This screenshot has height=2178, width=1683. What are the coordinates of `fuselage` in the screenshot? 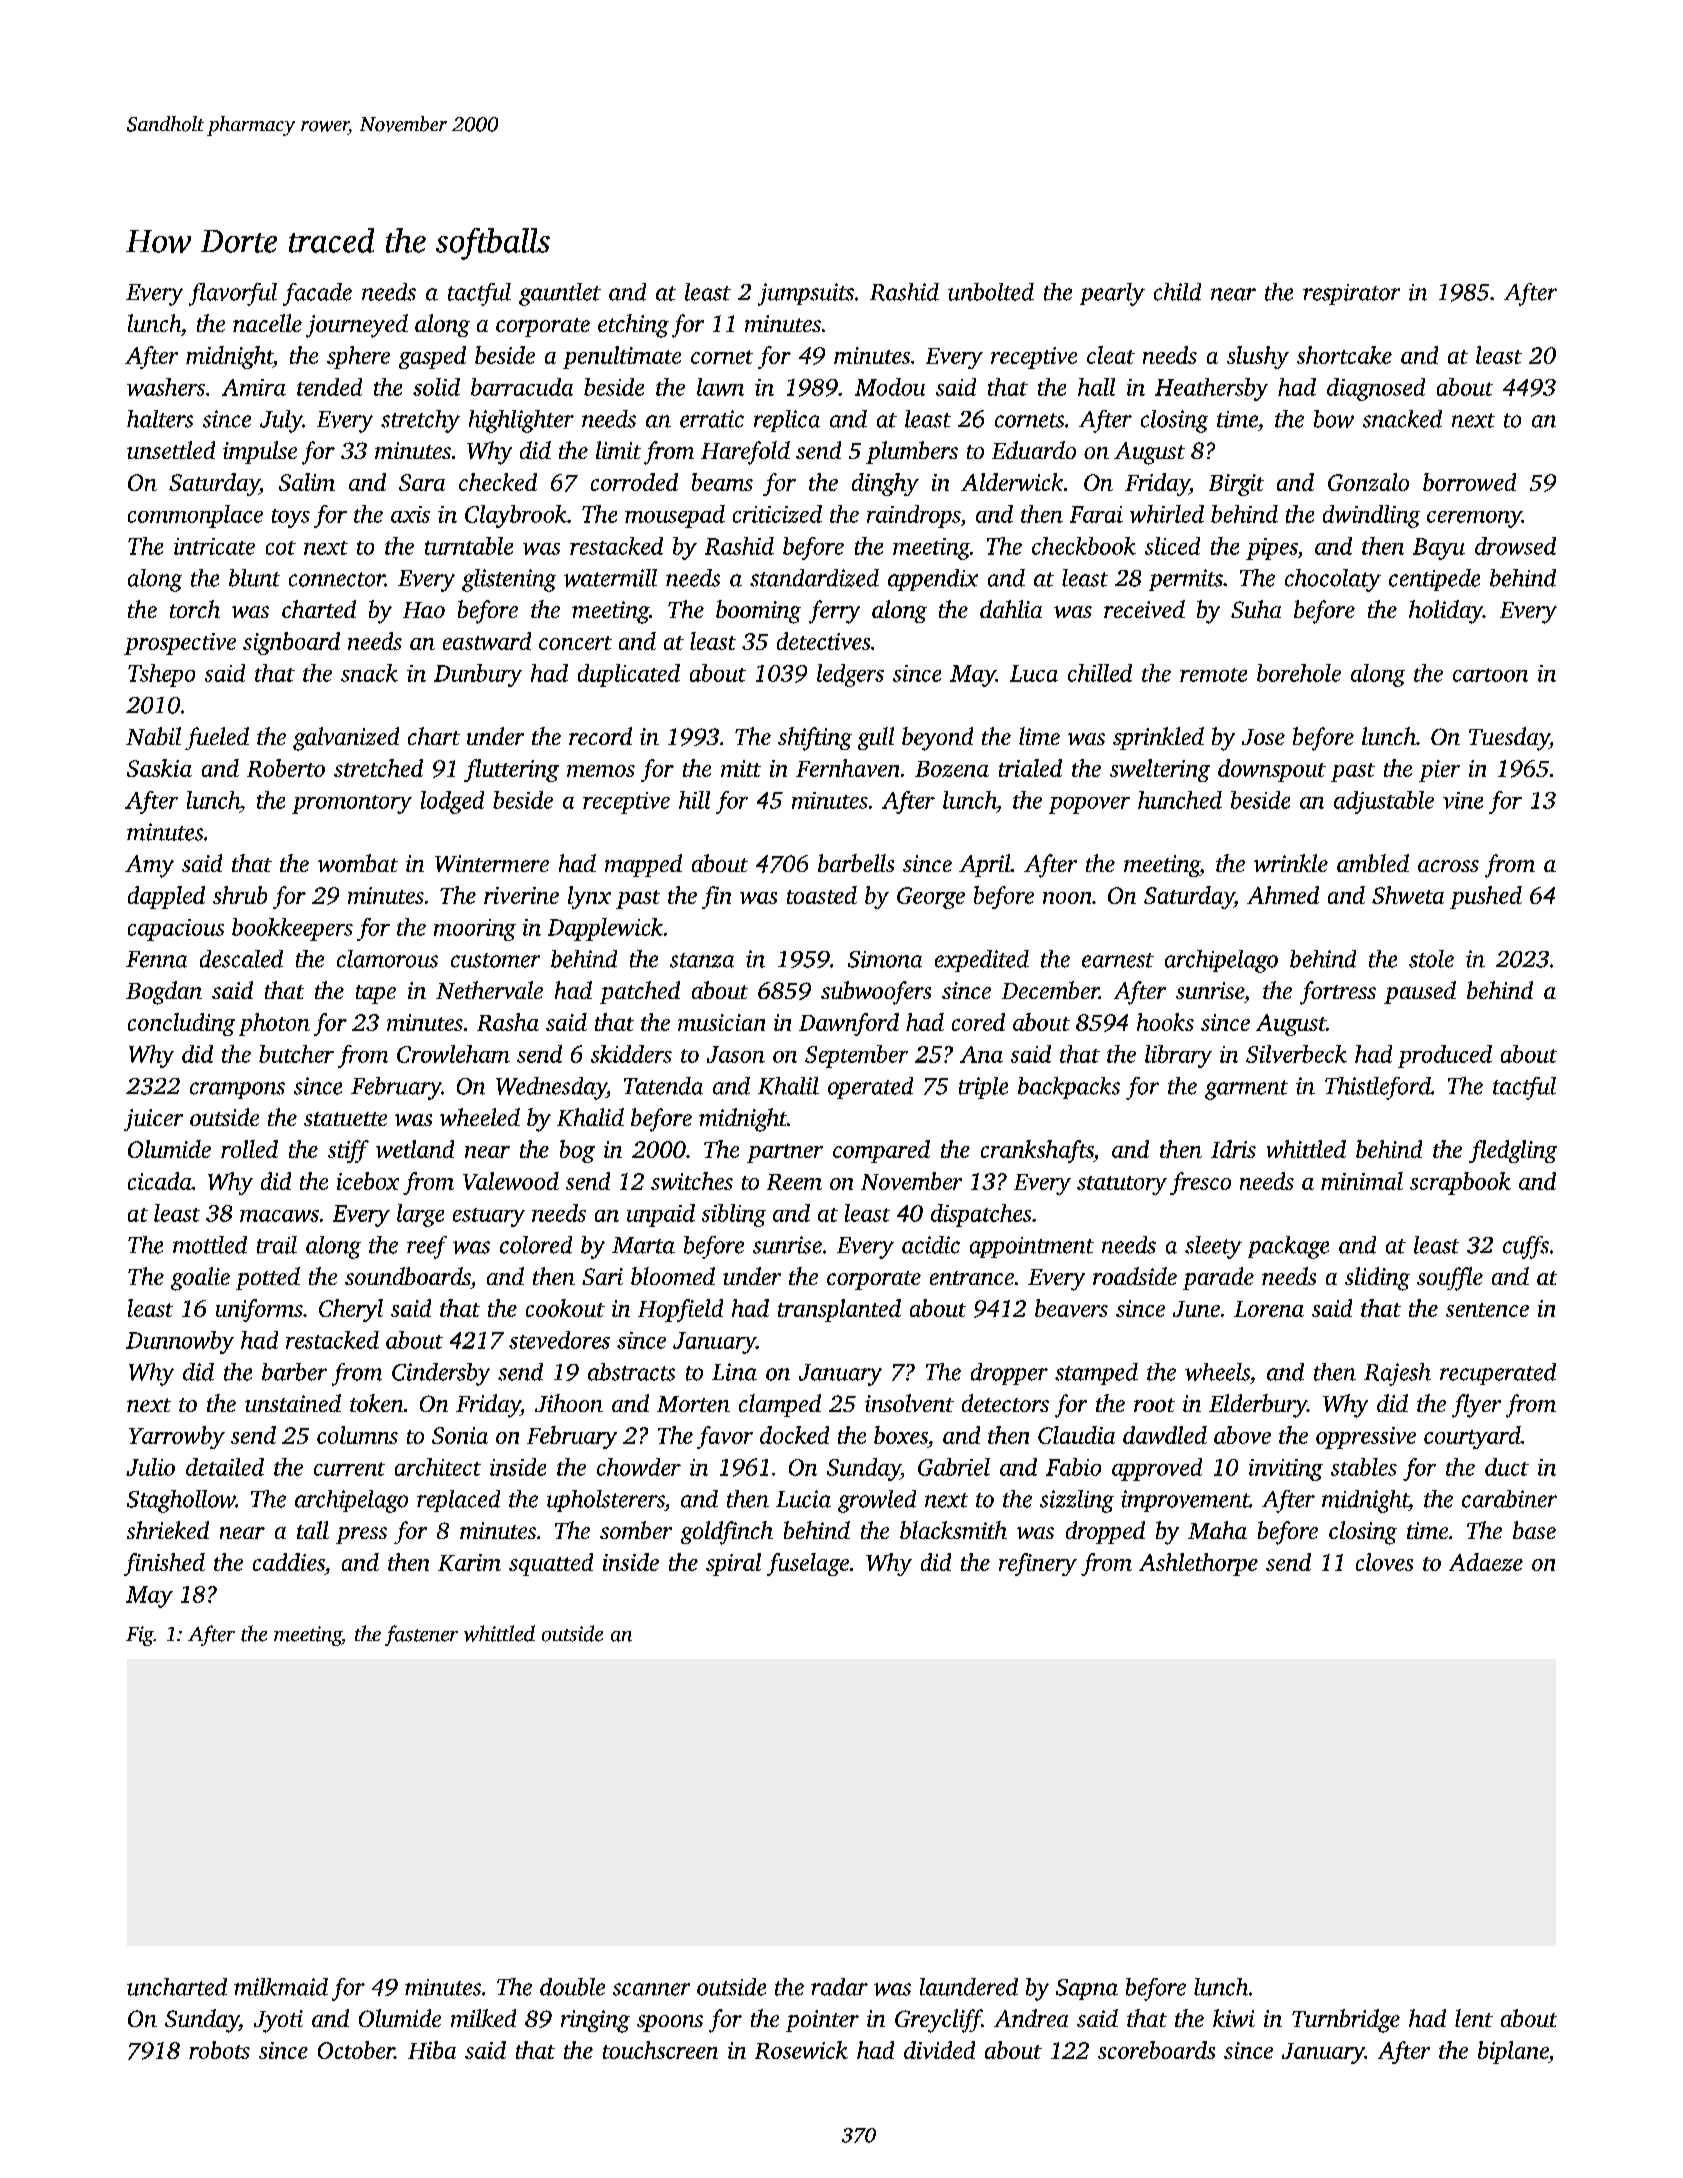 It's located at (808, 1564).
